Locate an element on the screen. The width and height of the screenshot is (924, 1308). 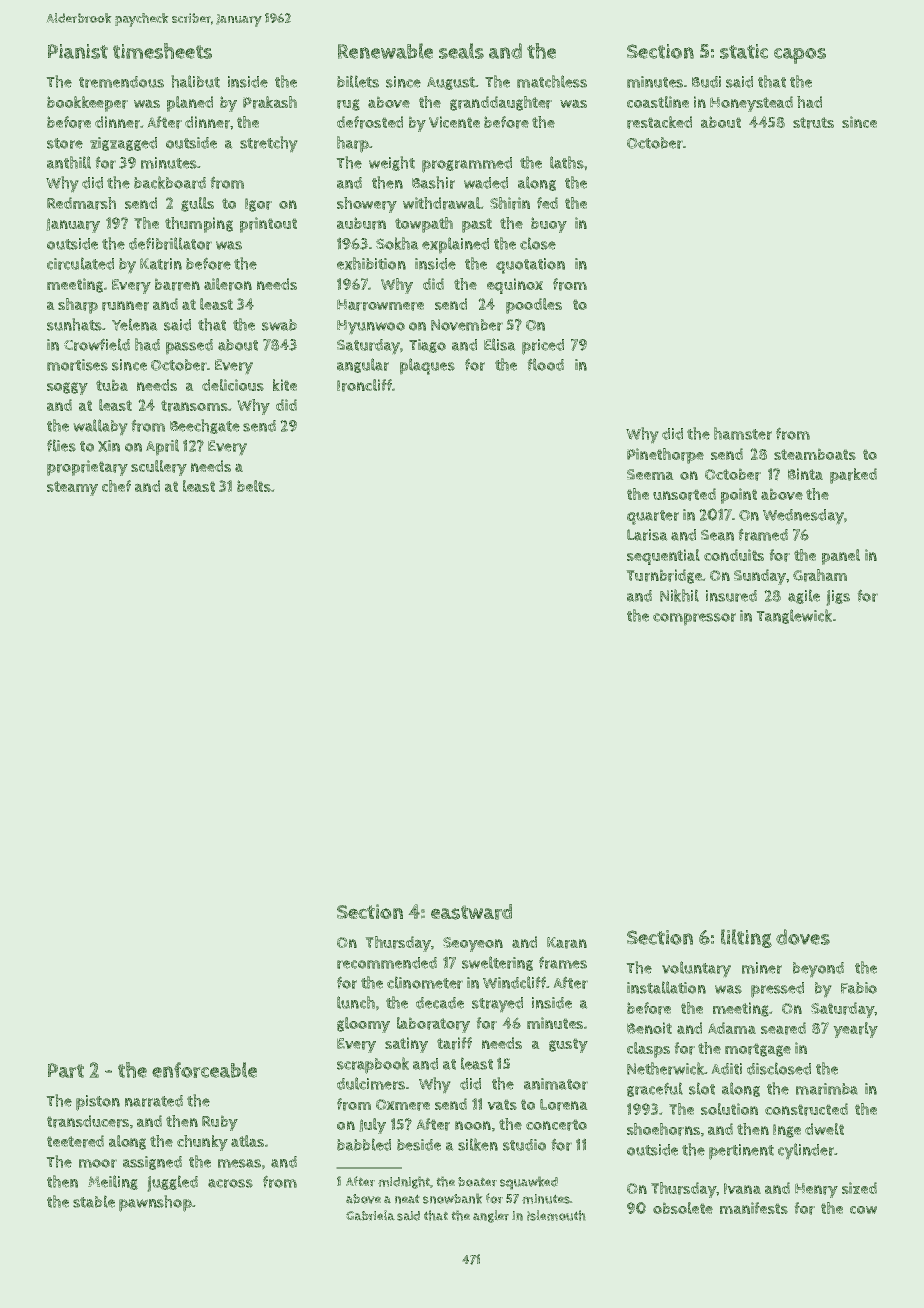
Binta is located at coordinates (805, 474).
